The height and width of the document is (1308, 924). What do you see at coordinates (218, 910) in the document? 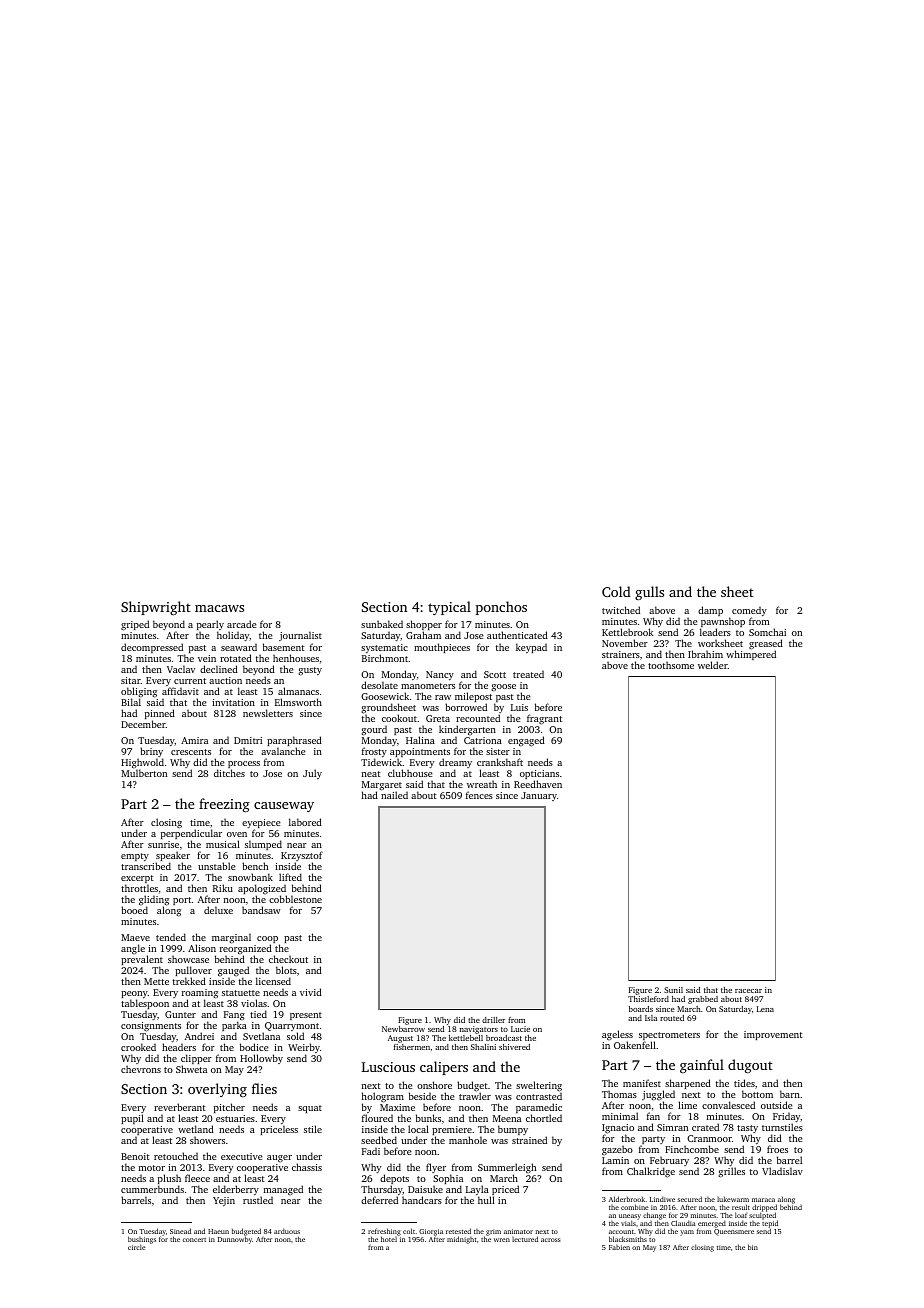
I see `deluxe` at bounding box center [218, 910].
